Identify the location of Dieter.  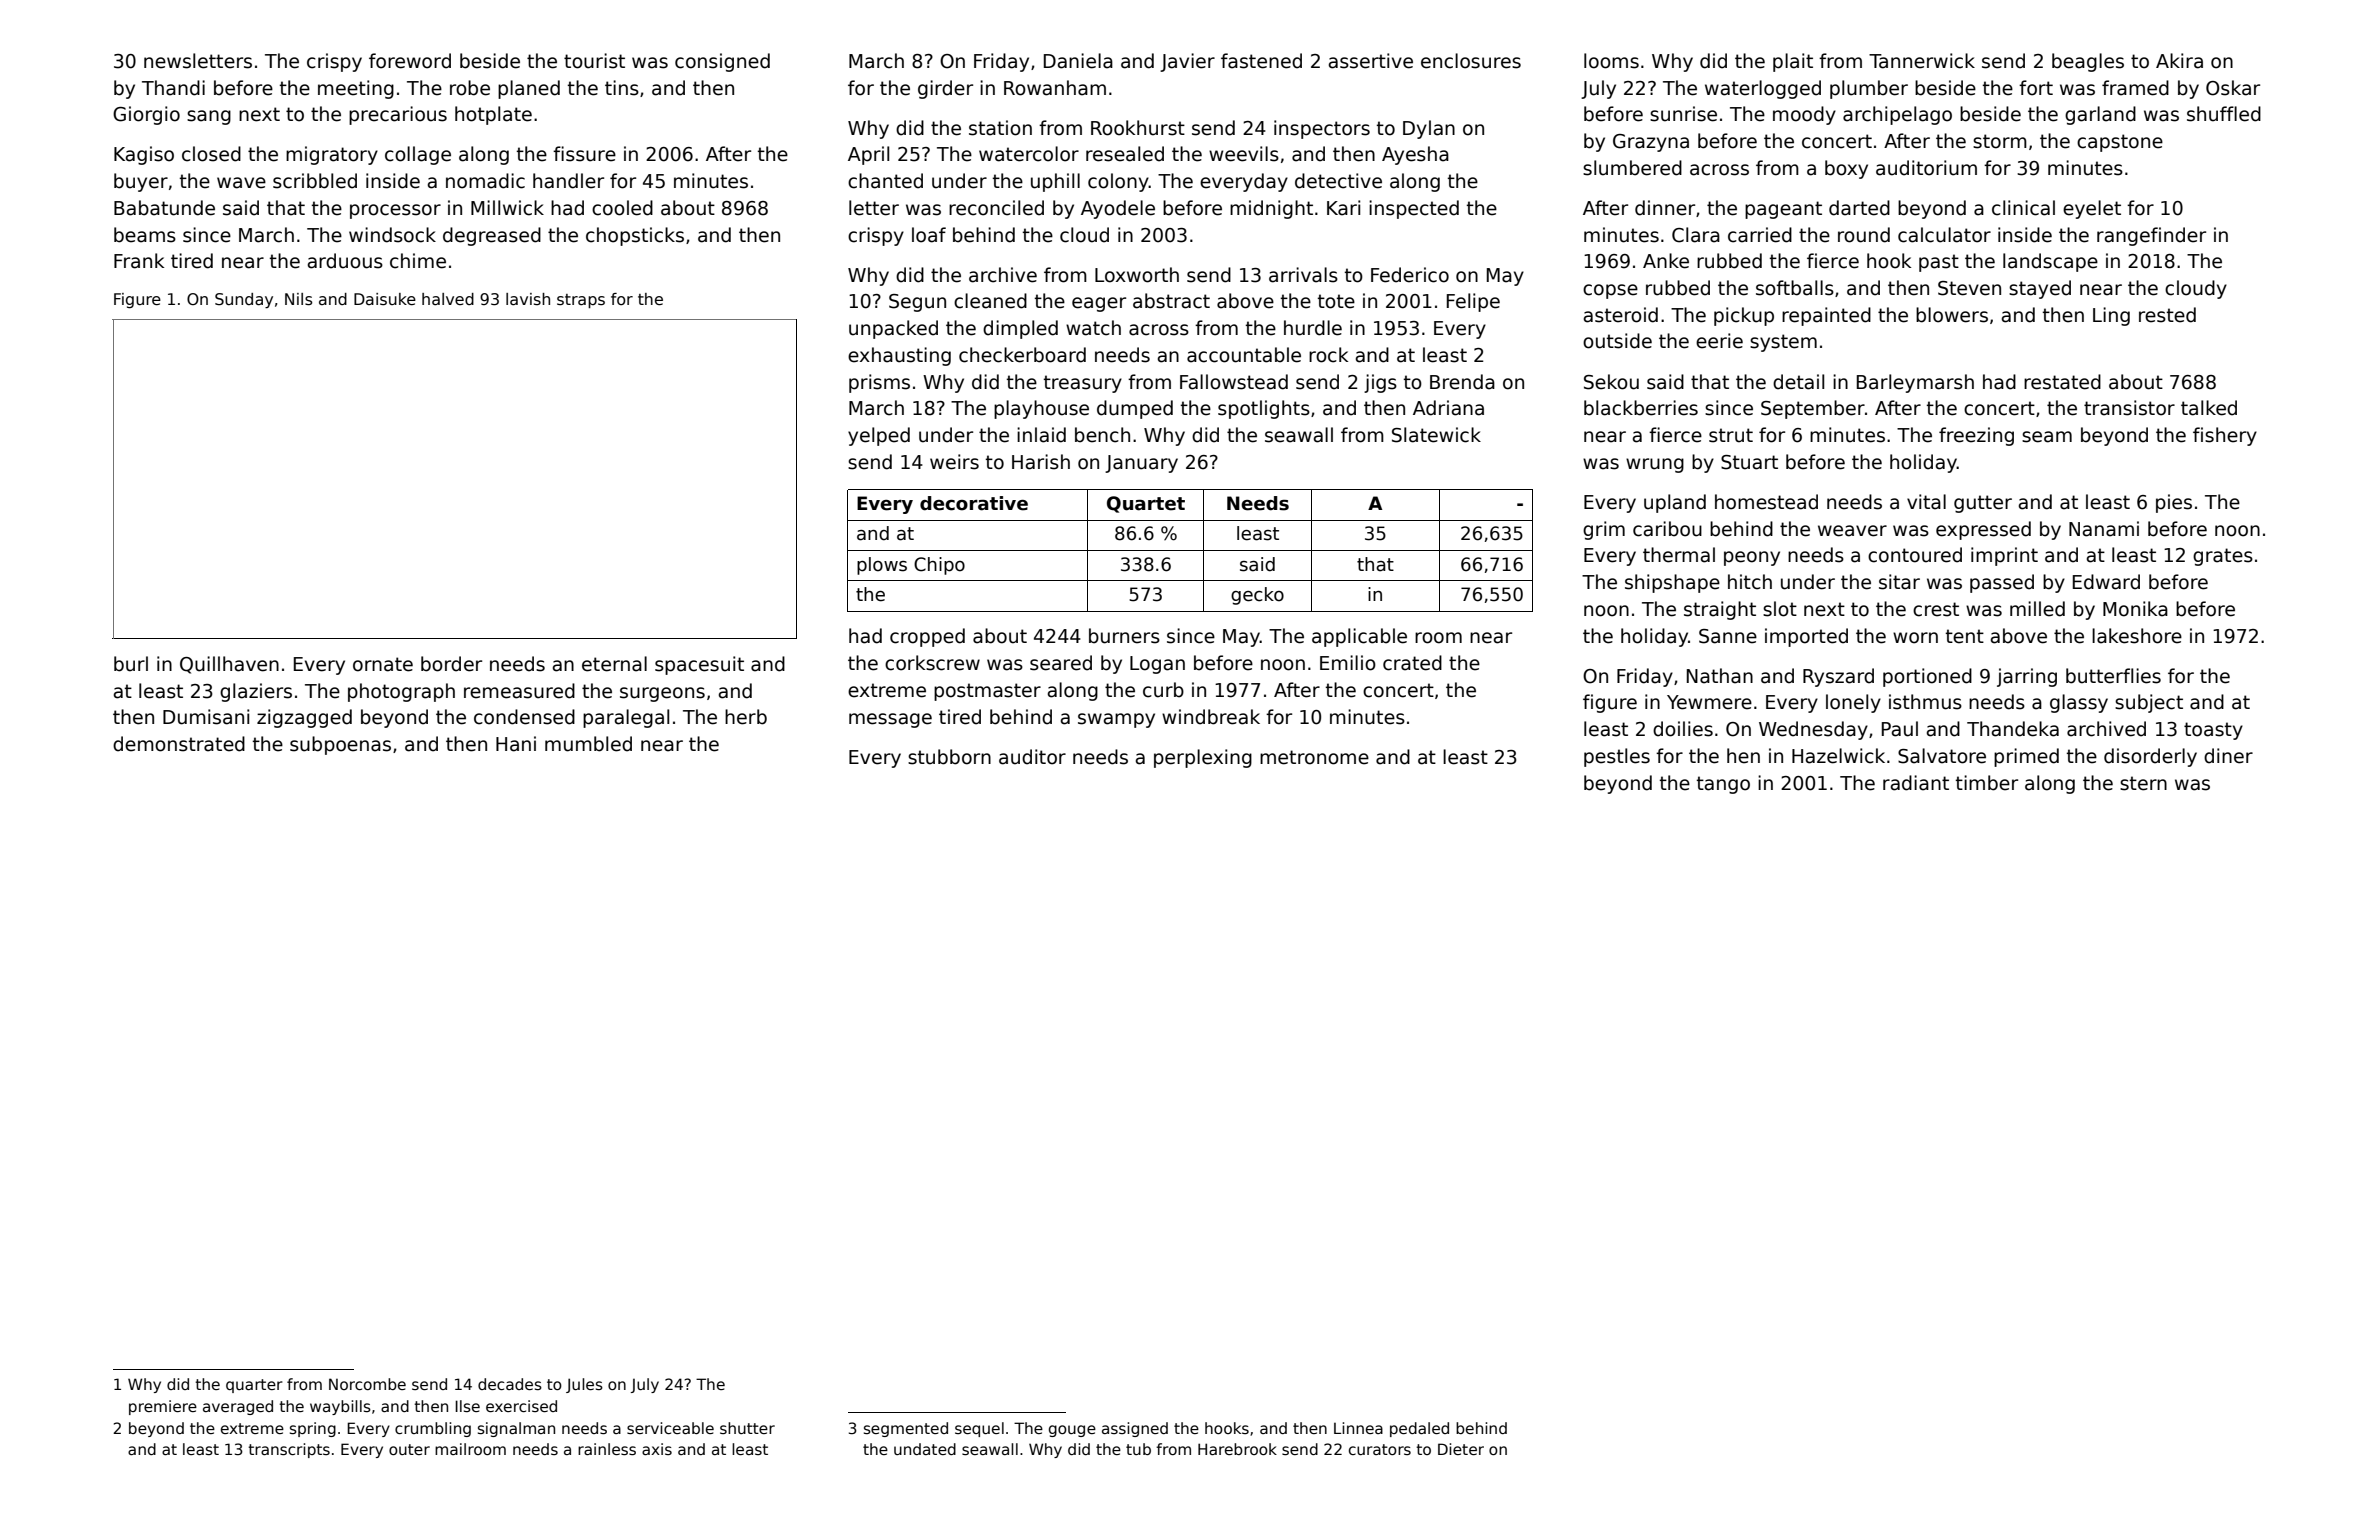
(1461, 1449).
